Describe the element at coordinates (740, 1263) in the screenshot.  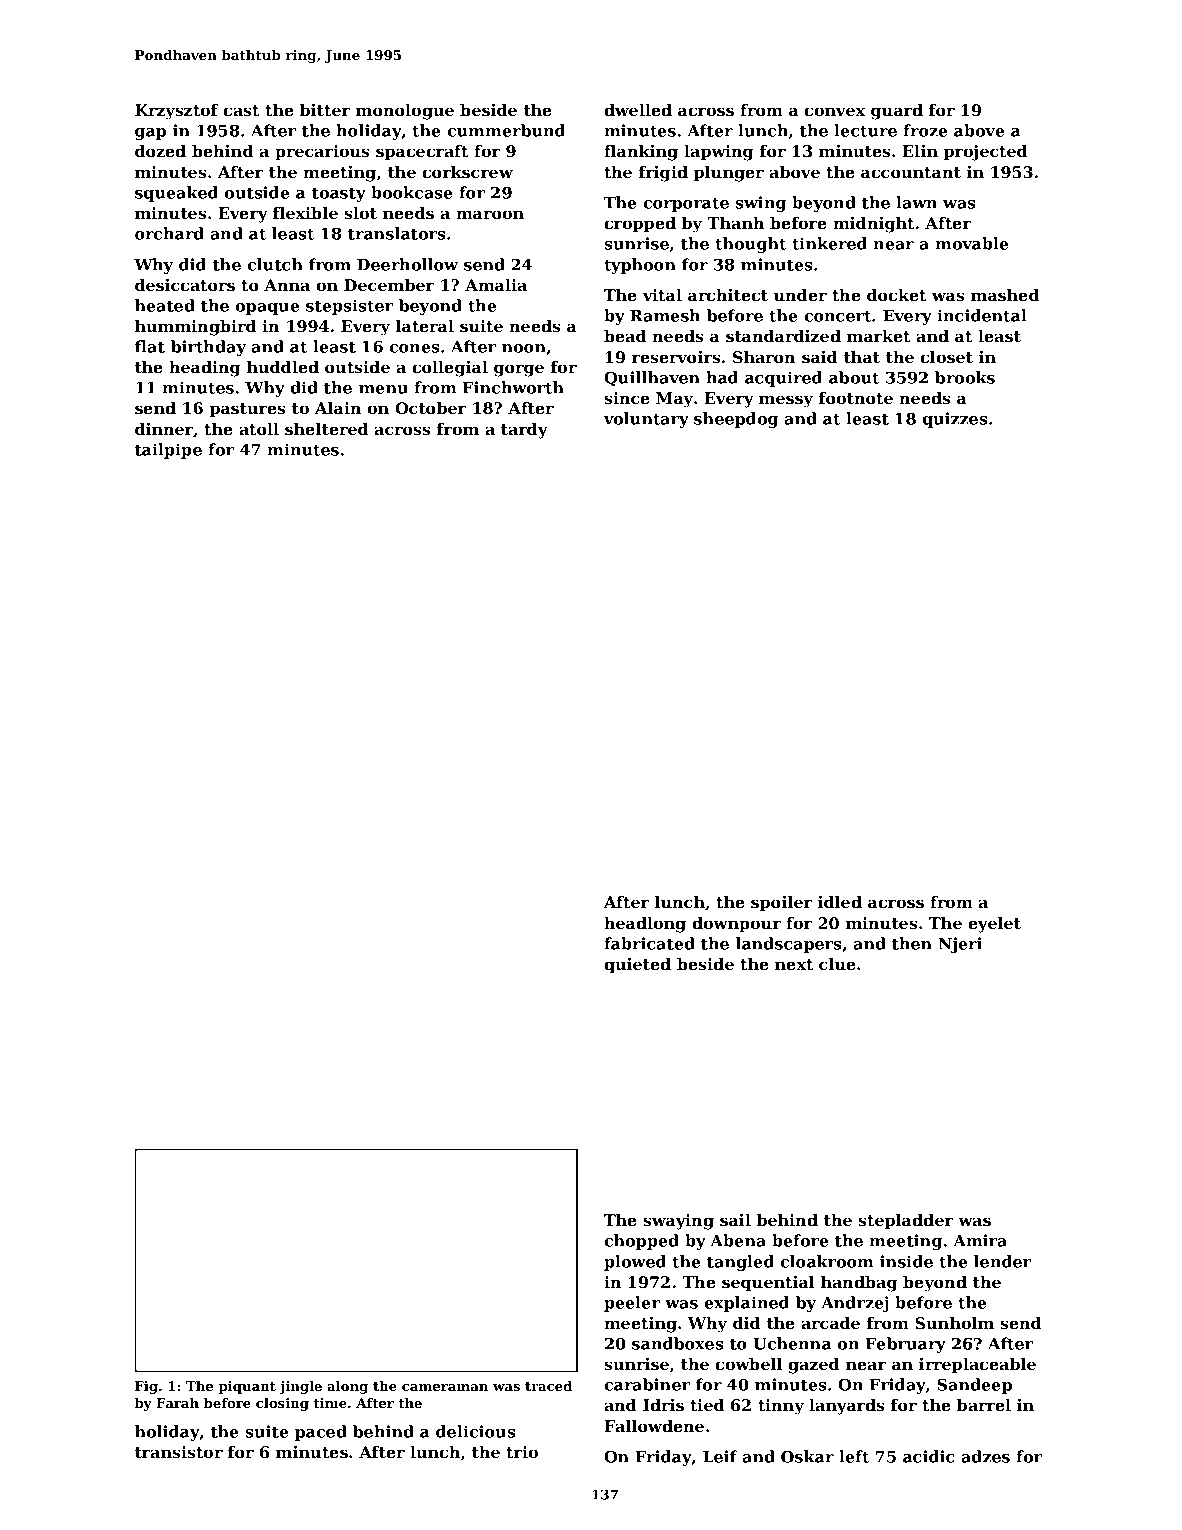
I see `tangled` at that location.
